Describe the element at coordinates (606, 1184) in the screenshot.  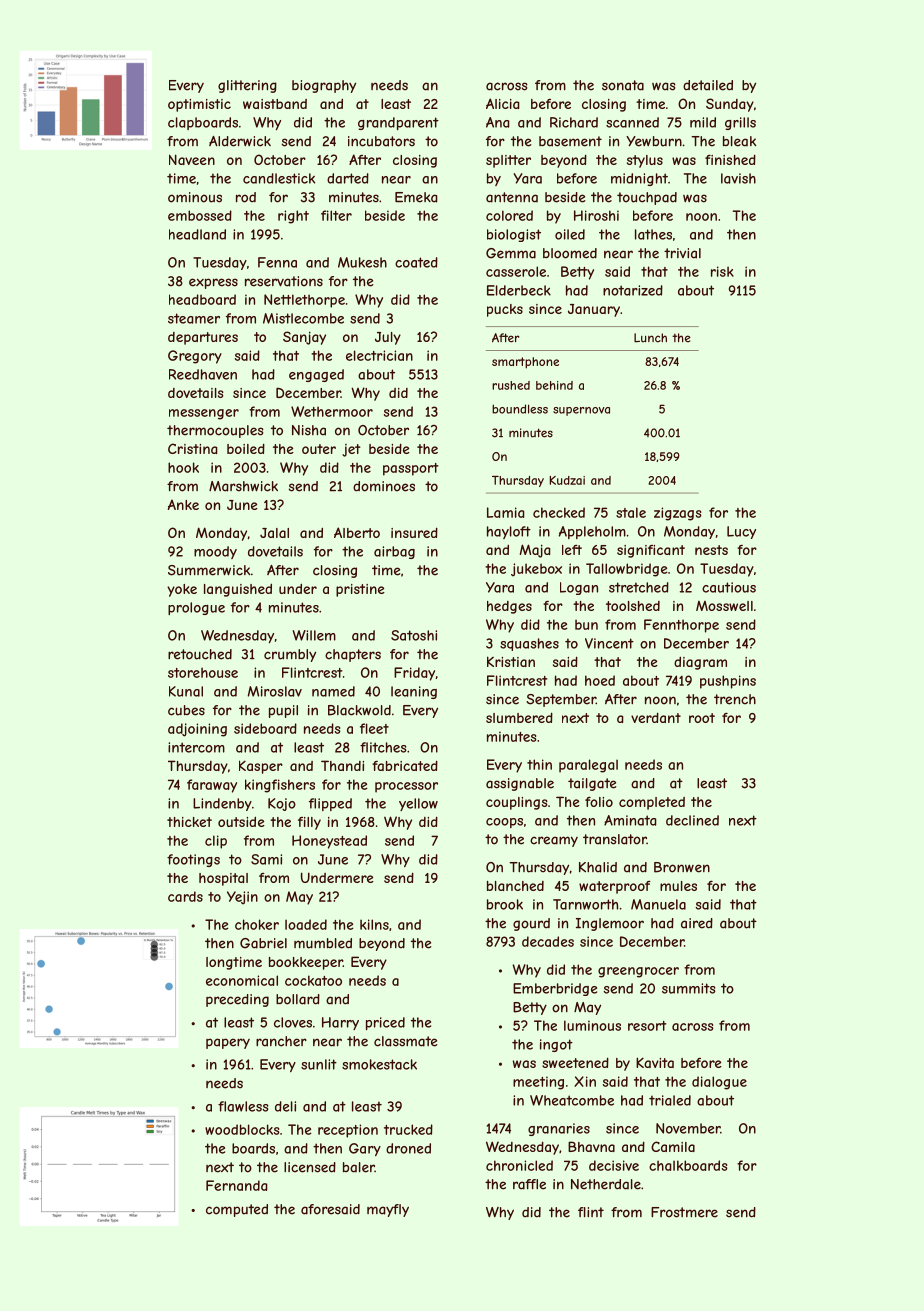
I see `Netherdale` at that location.
